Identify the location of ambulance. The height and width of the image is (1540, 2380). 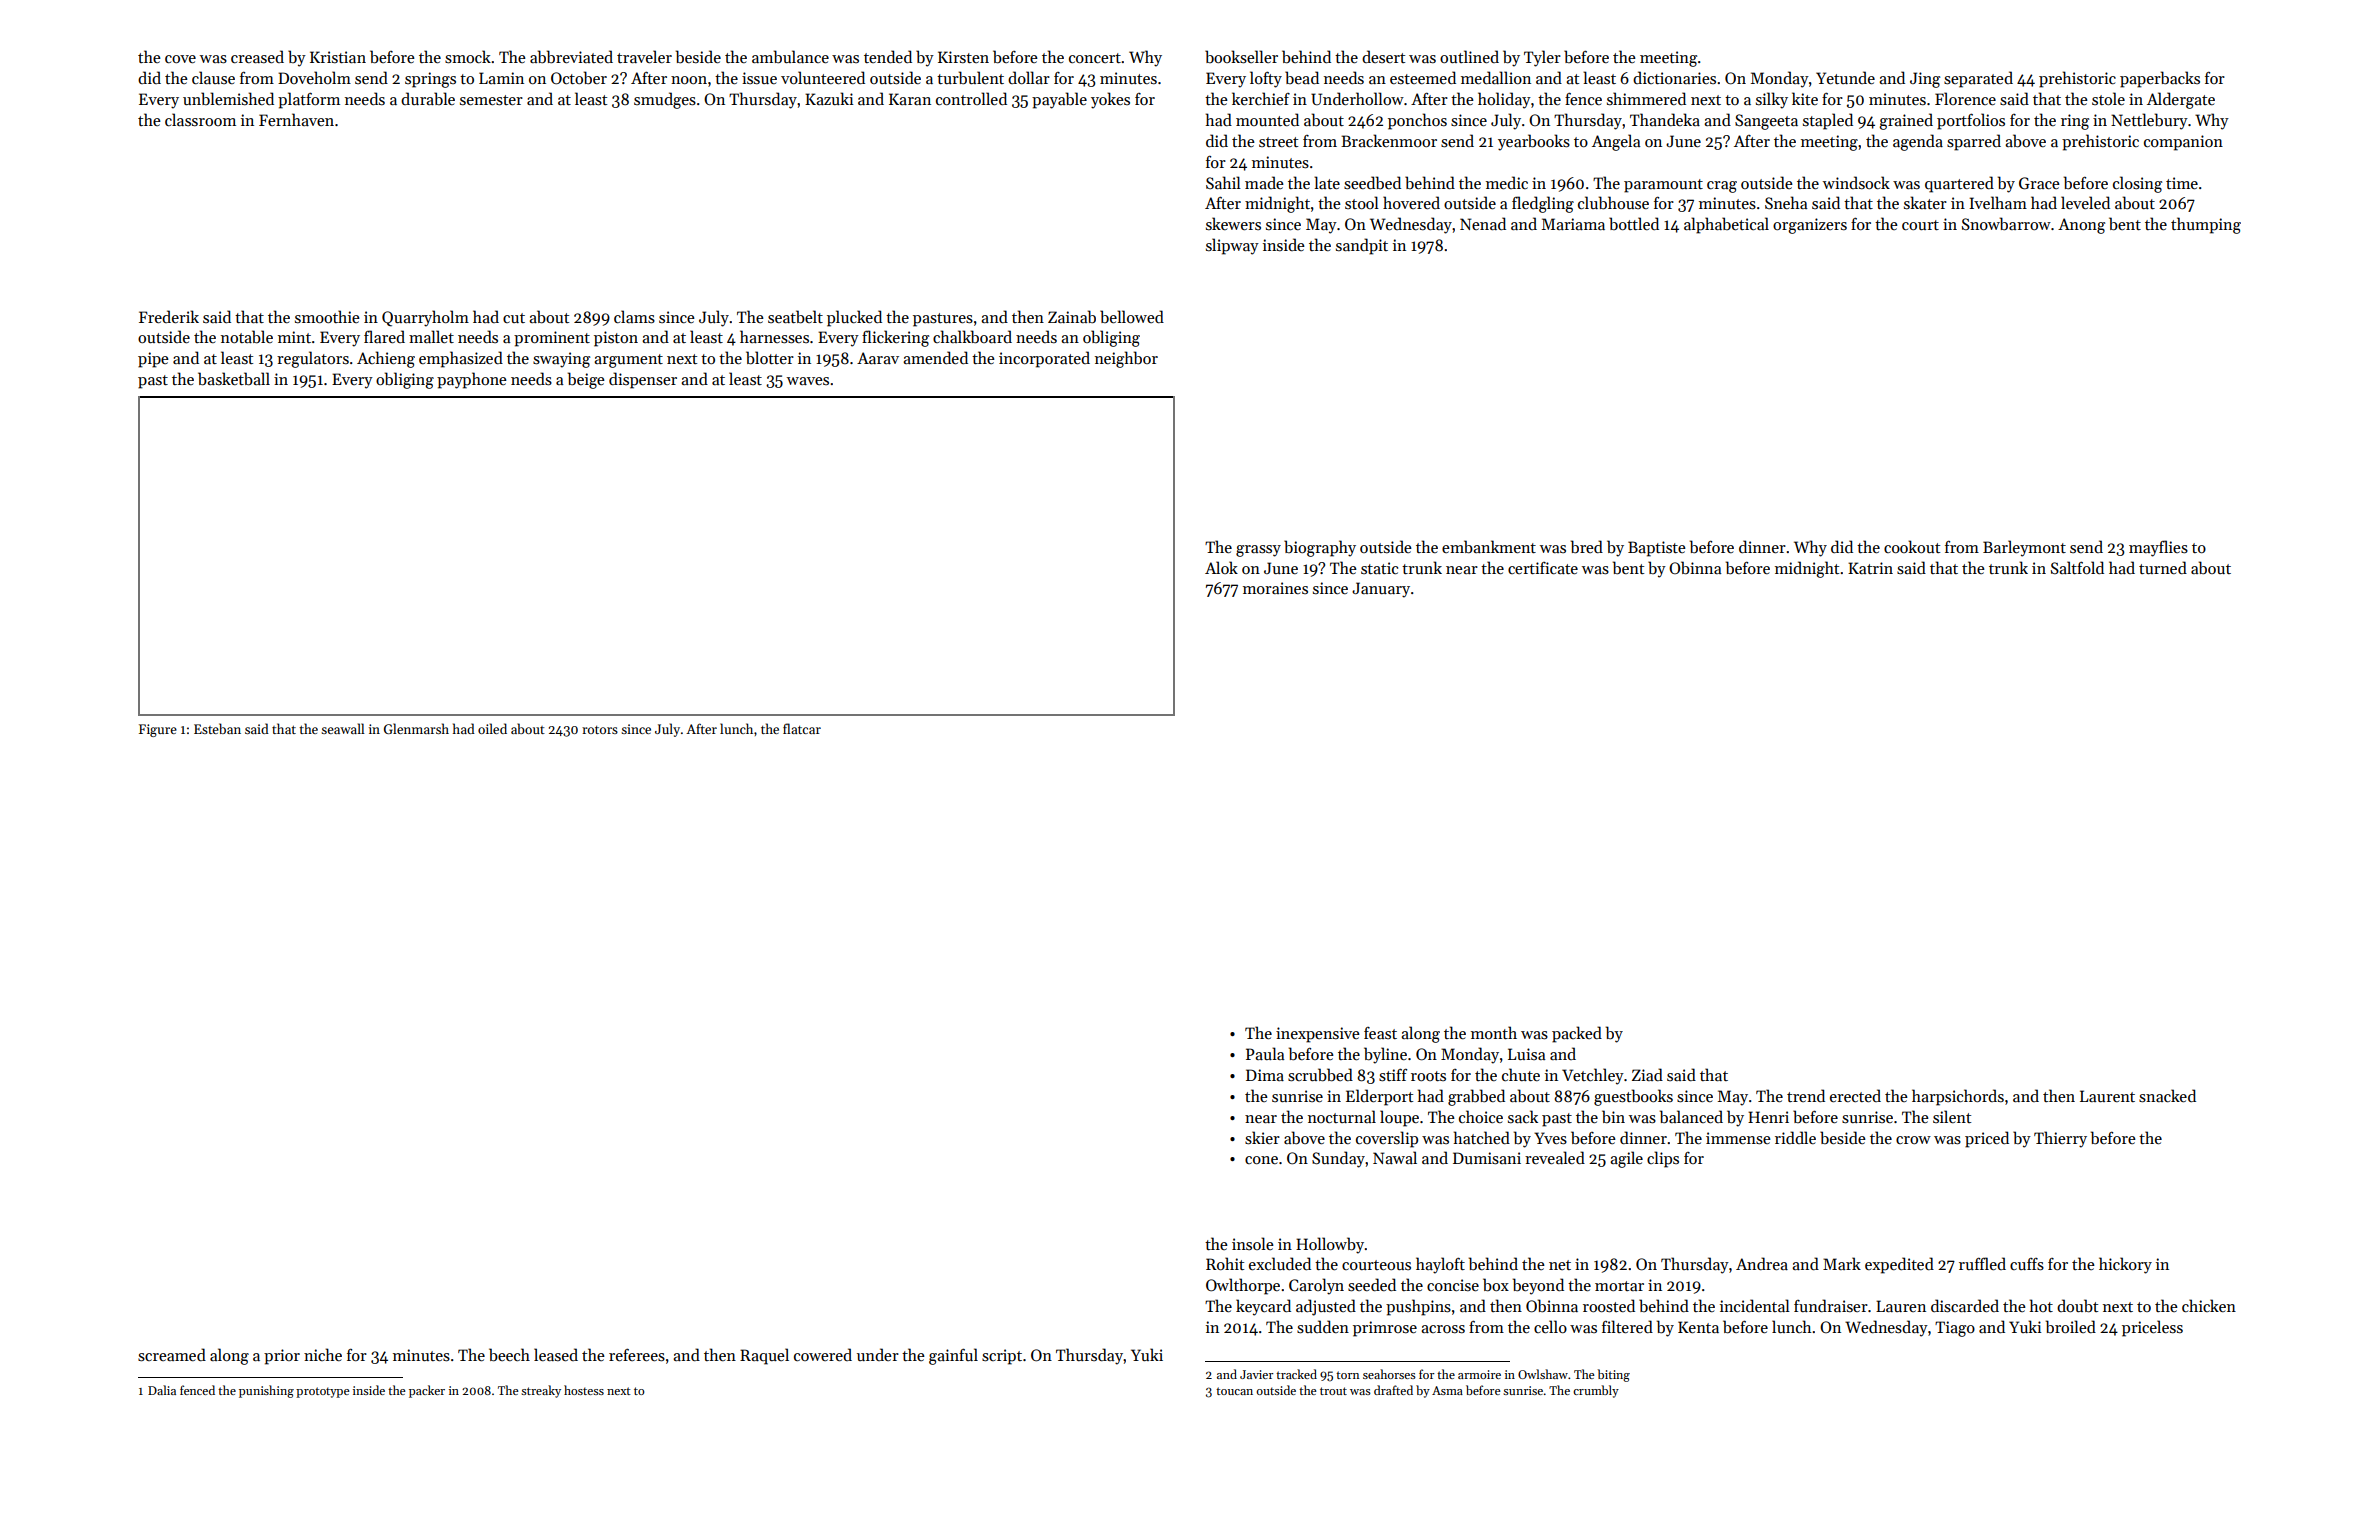
(790, 57).
